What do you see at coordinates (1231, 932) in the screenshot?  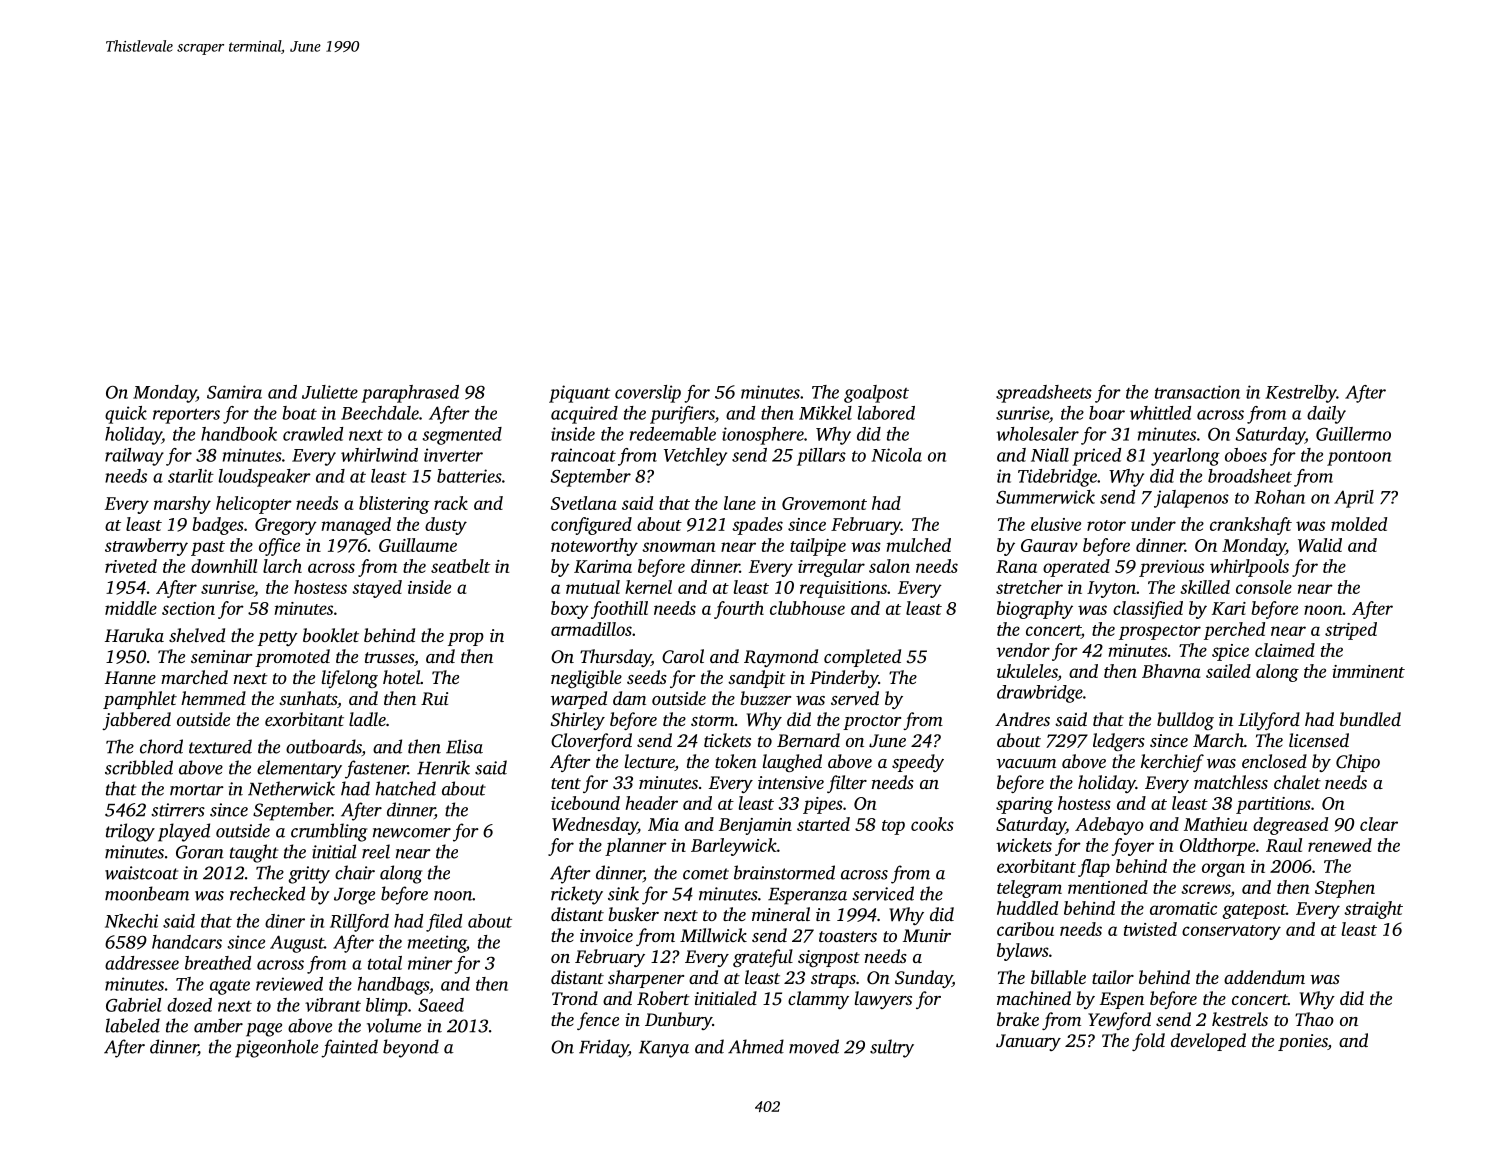 I see `conservatory` at bounding box center [1231, 932].
